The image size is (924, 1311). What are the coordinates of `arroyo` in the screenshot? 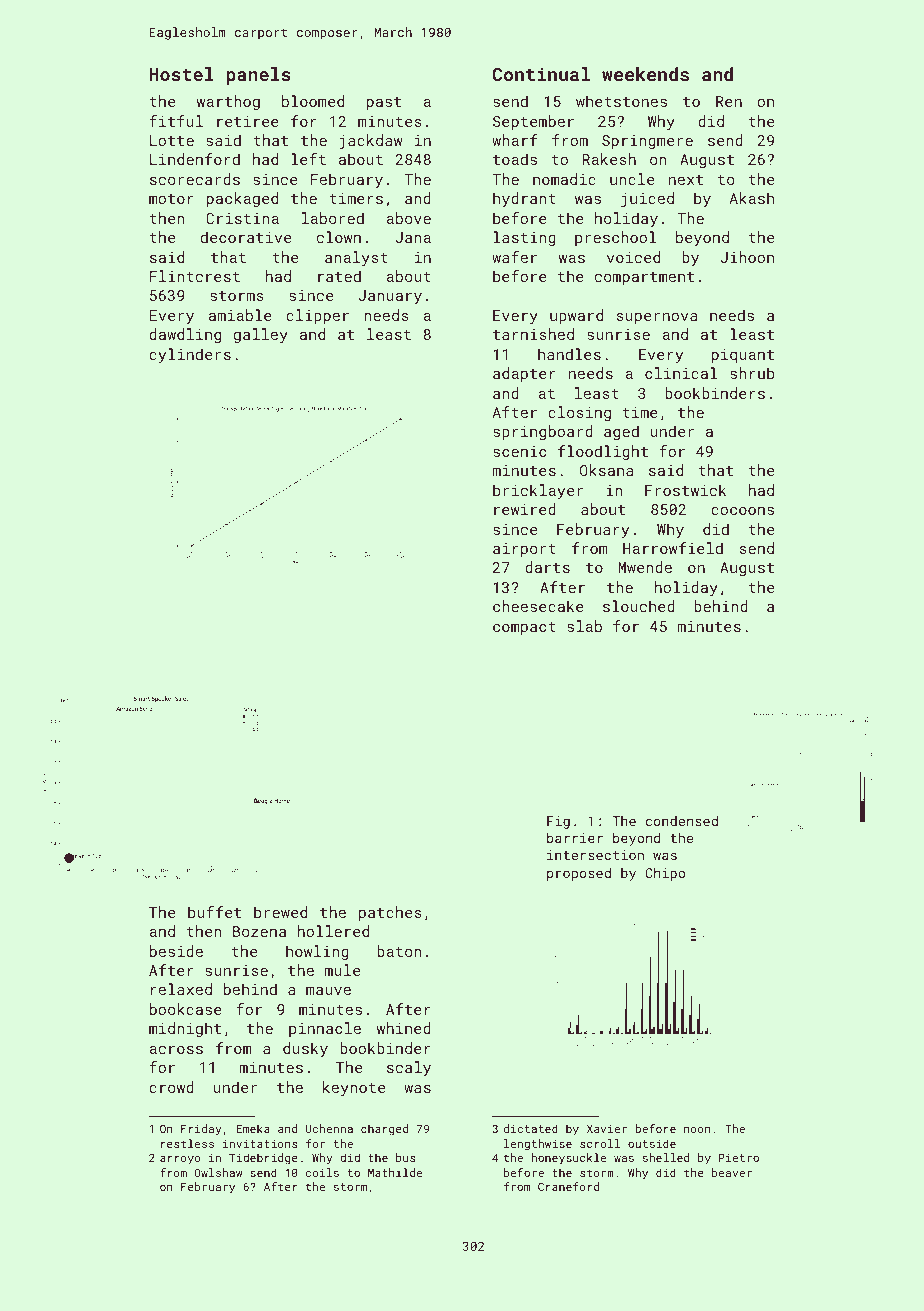 It's located at (180, 1160).
